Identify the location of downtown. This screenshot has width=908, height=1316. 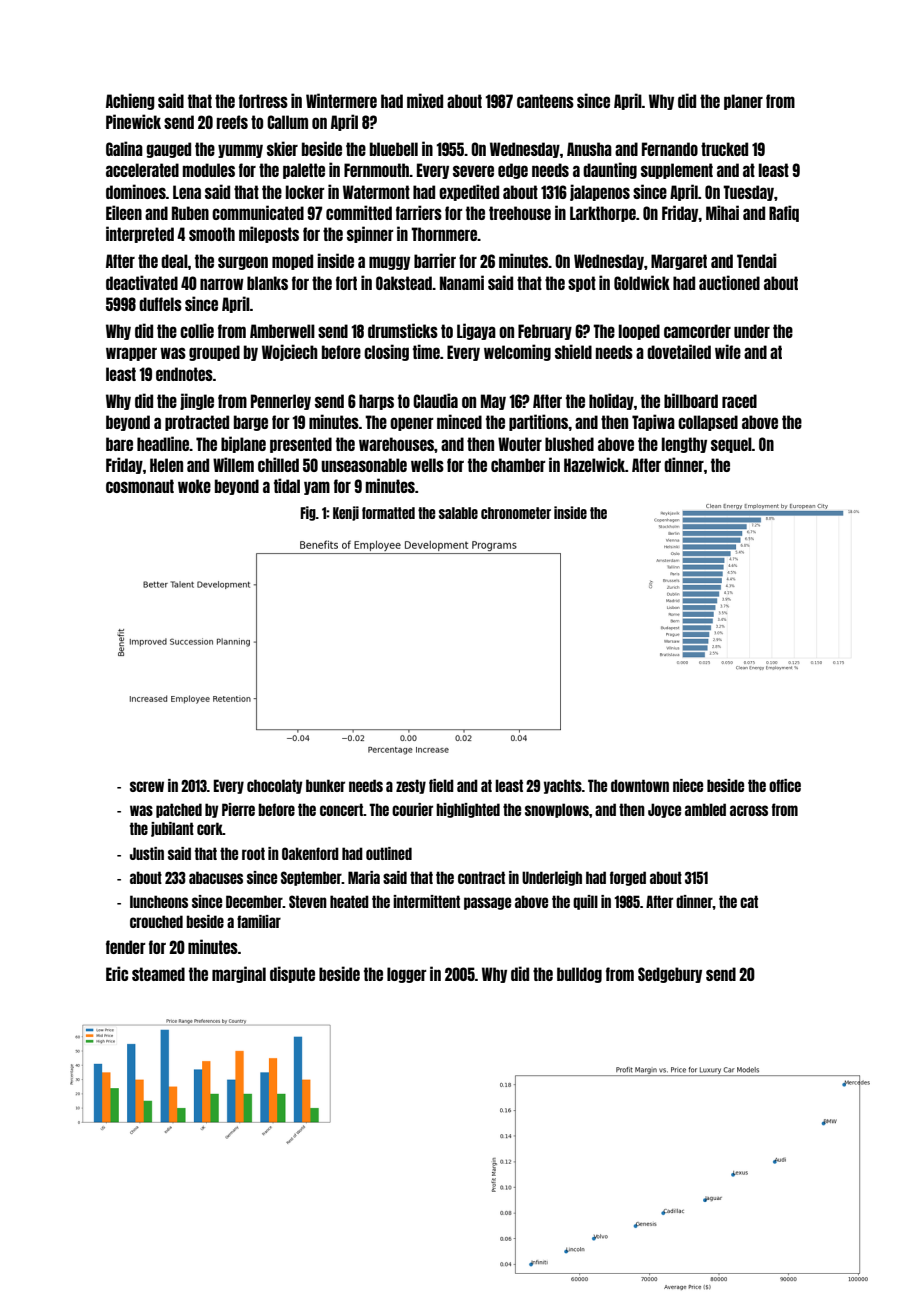
(640, 785).
